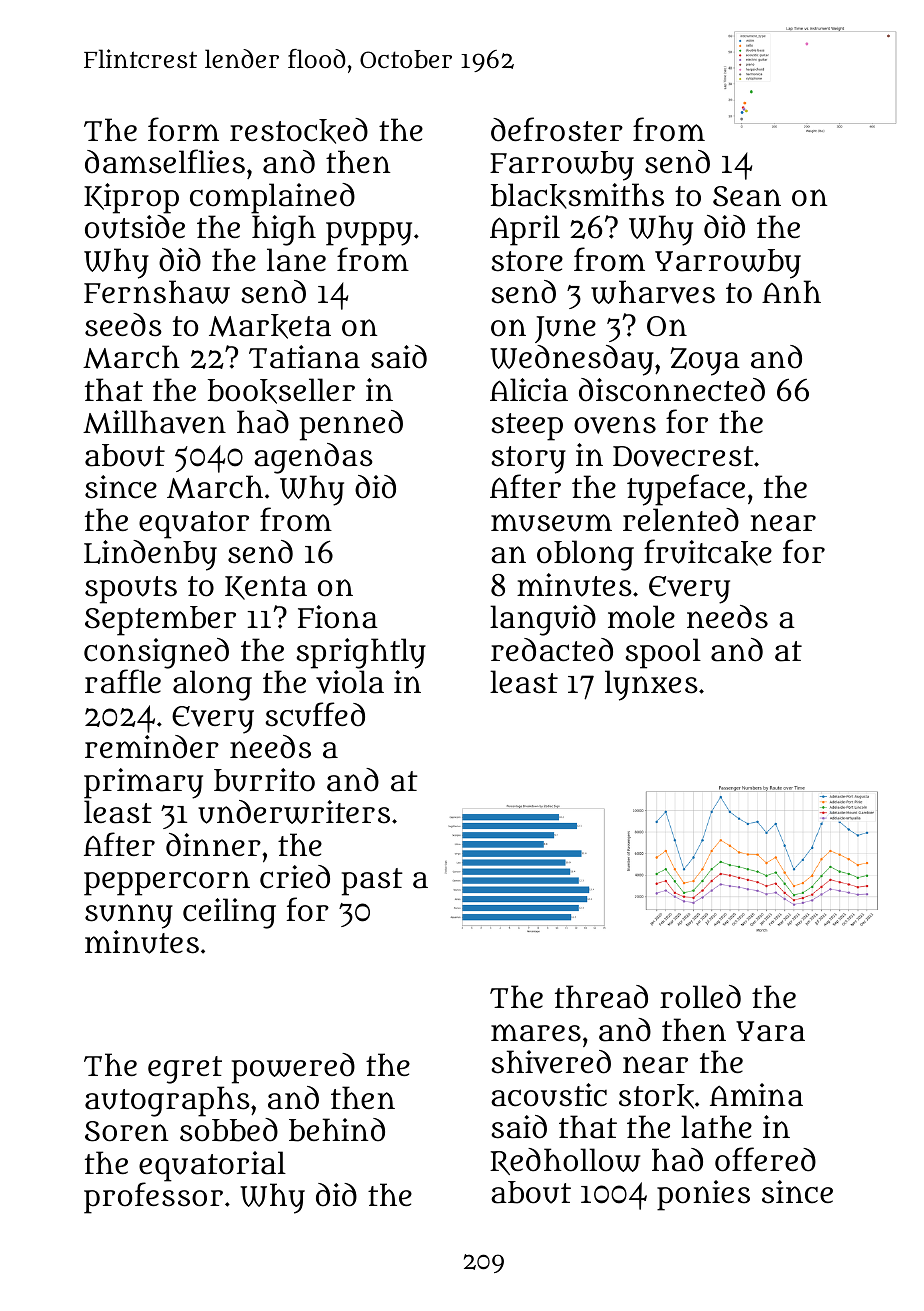 This screenshot has width=924, height=1311. Describe the element at coordinates (154, 422) in the screenshot. I see `Millhaven` at that location.
